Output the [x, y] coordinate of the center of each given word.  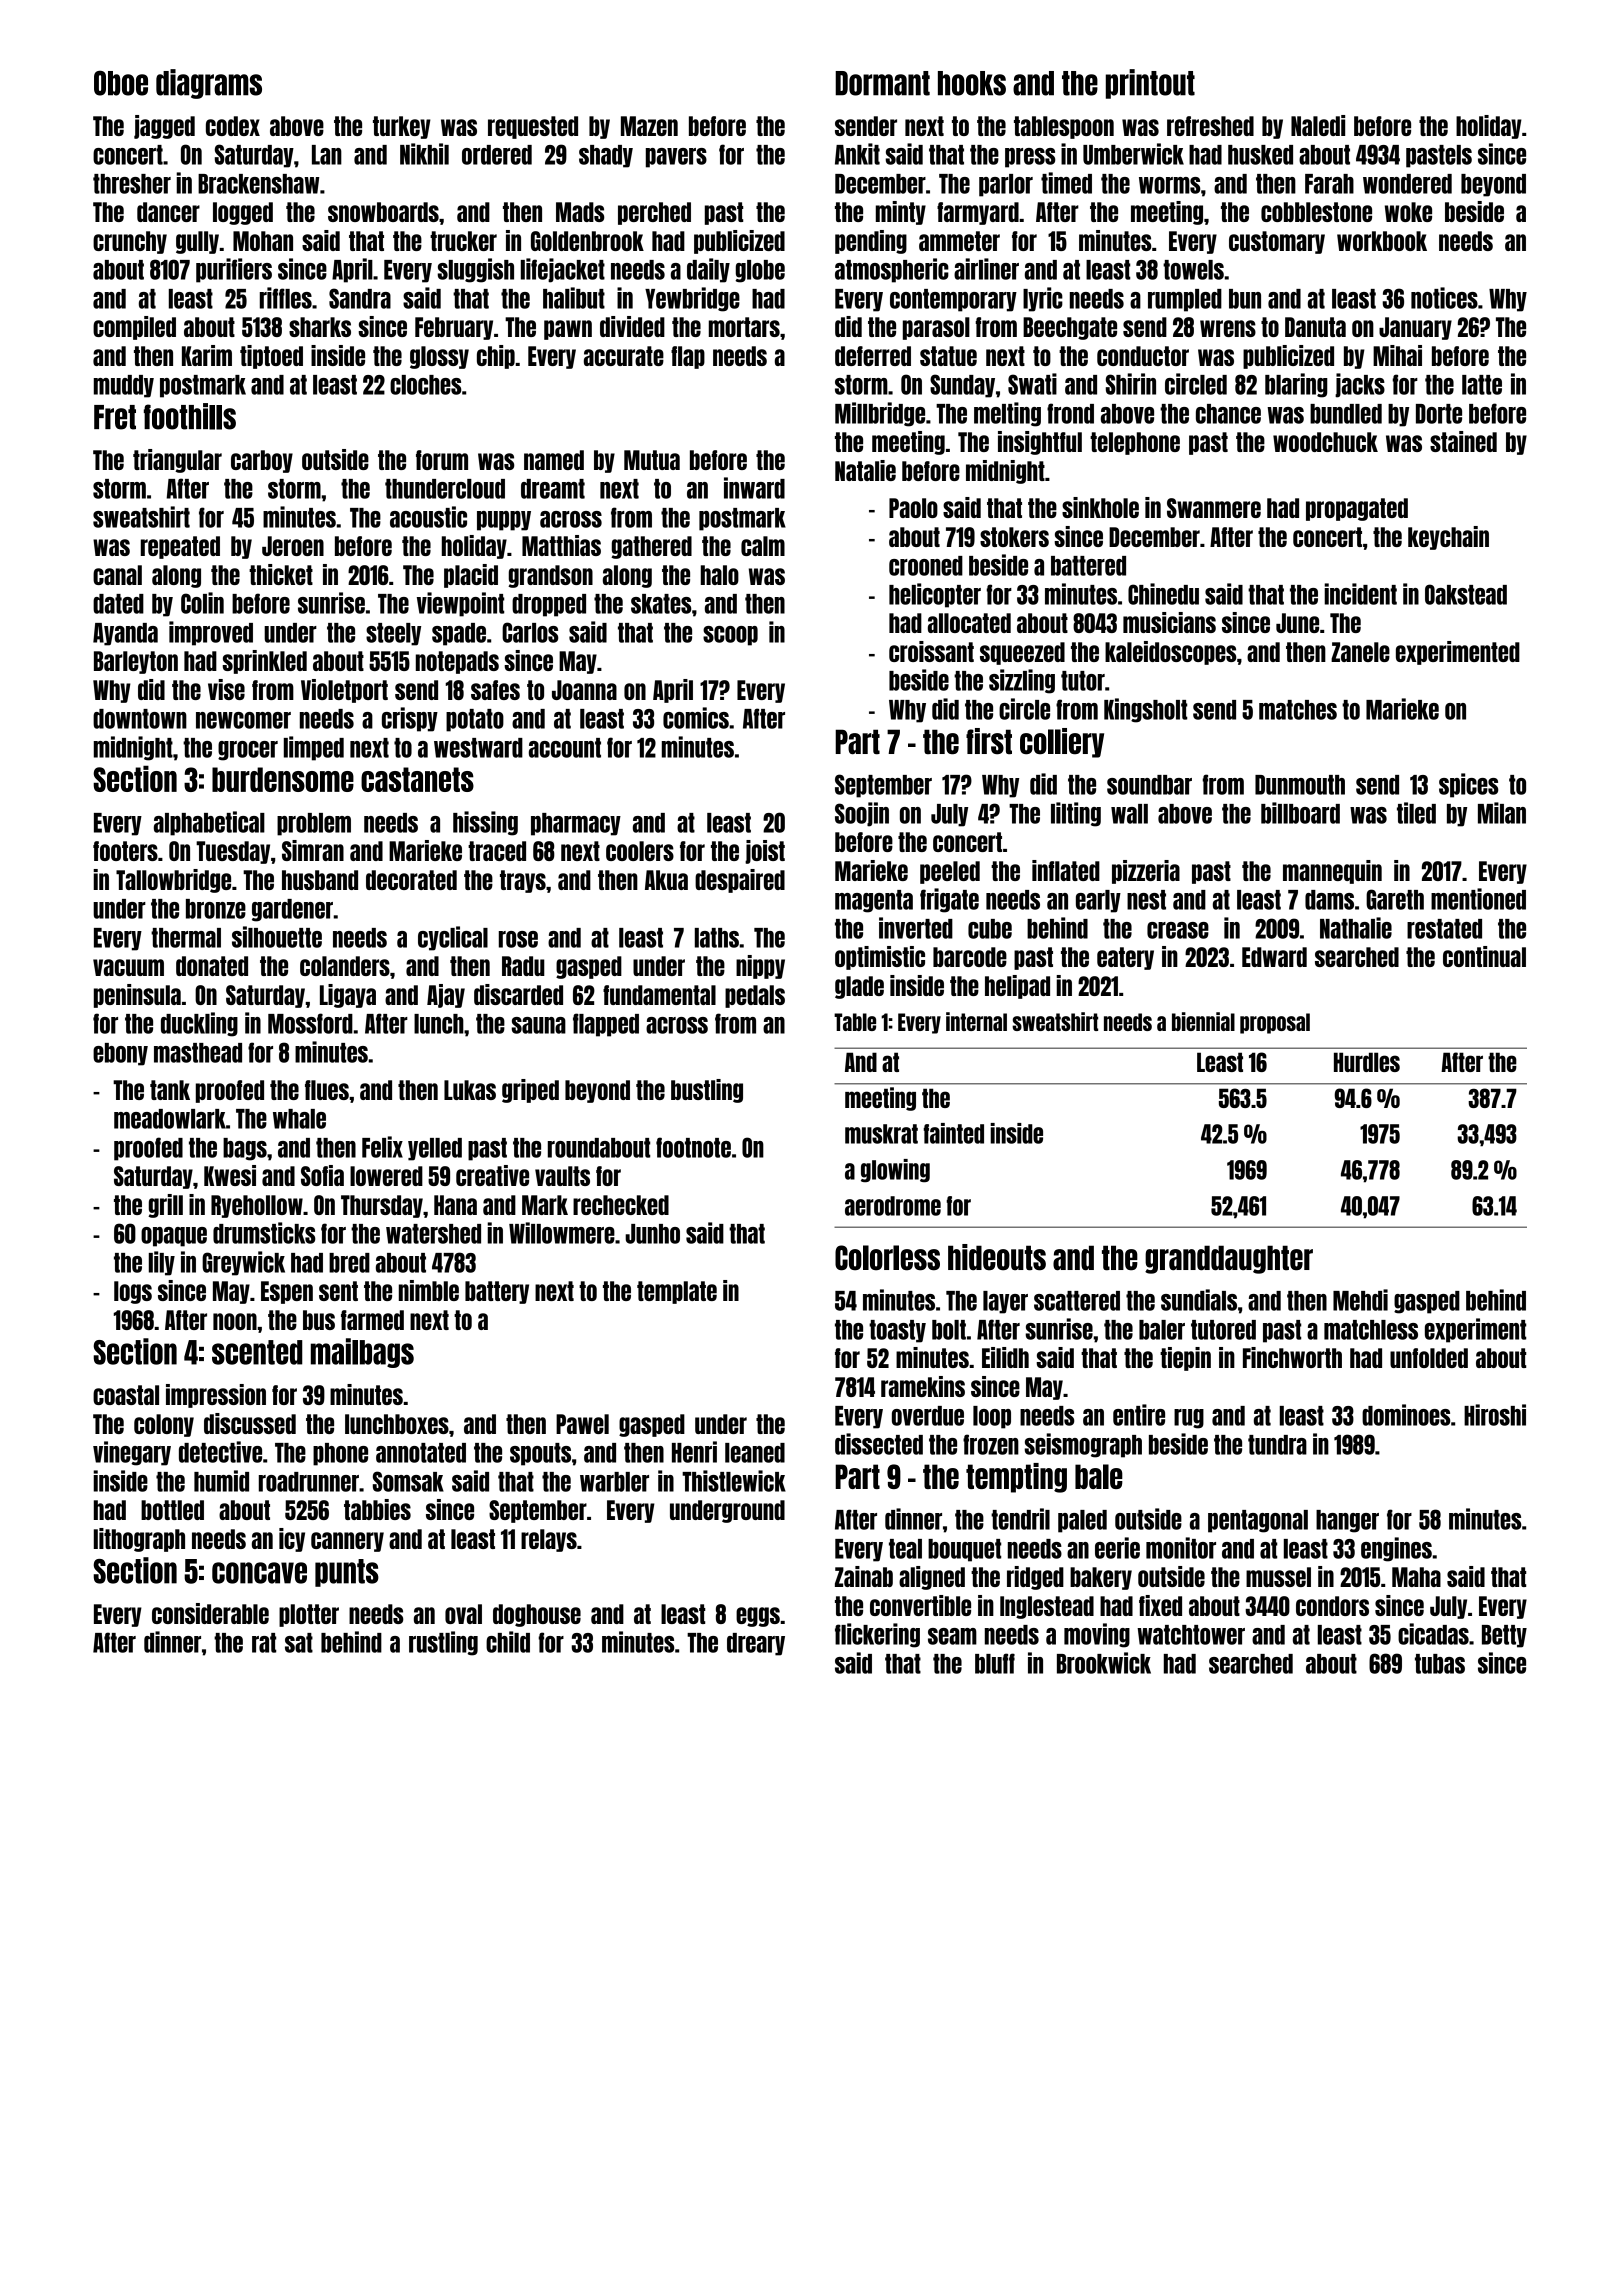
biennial [1203, 1021]
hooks [972, 83]
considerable [210, 1613]
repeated [180, 547]
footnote [693, 1147]
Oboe [121, 83]
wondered [1407, 184]
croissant [931, 651]
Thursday [382, 1206]
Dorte [1439, 414]
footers [125, 851]
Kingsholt [1145, 710]
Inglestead [1047, 1607]
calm [763, 546]
